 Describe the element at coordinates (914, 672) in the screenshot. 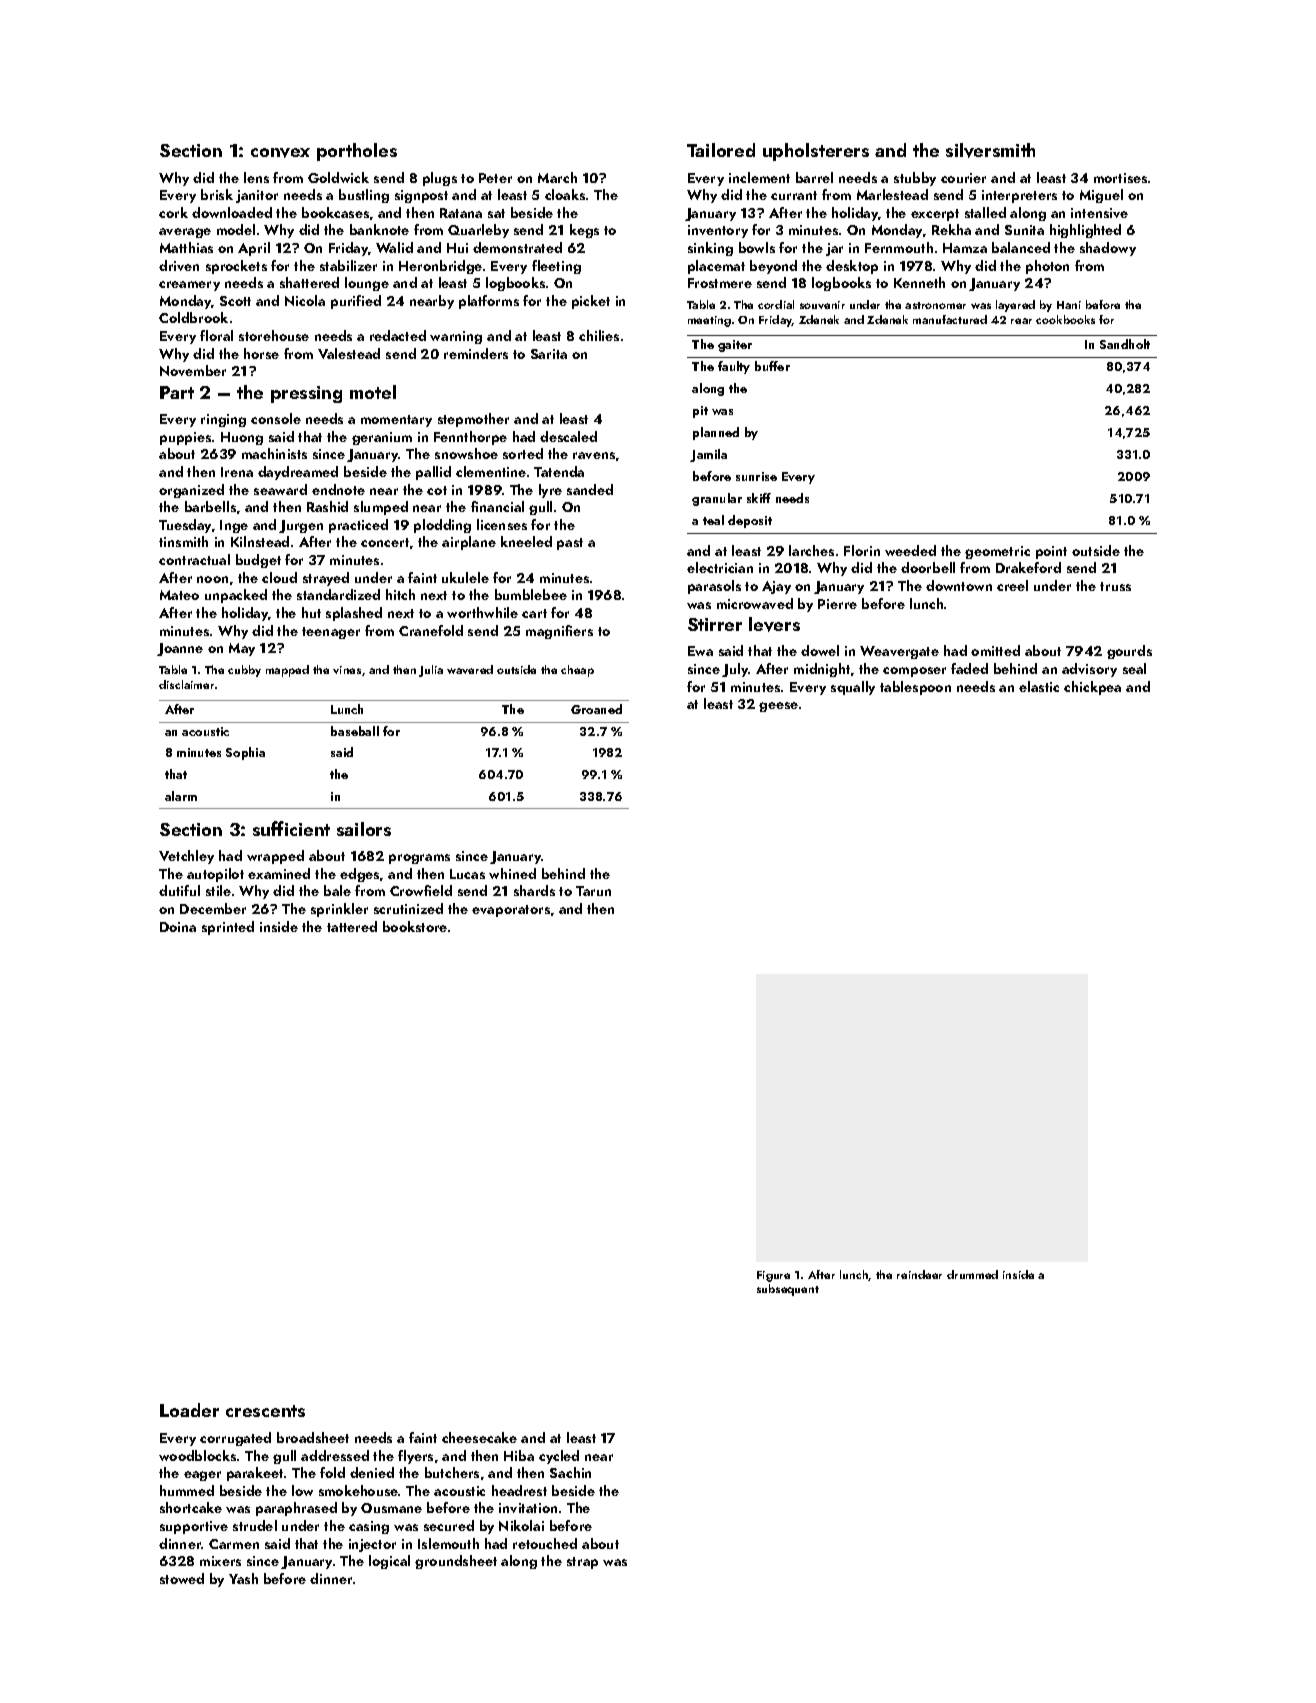

I see `composer` at that location.
